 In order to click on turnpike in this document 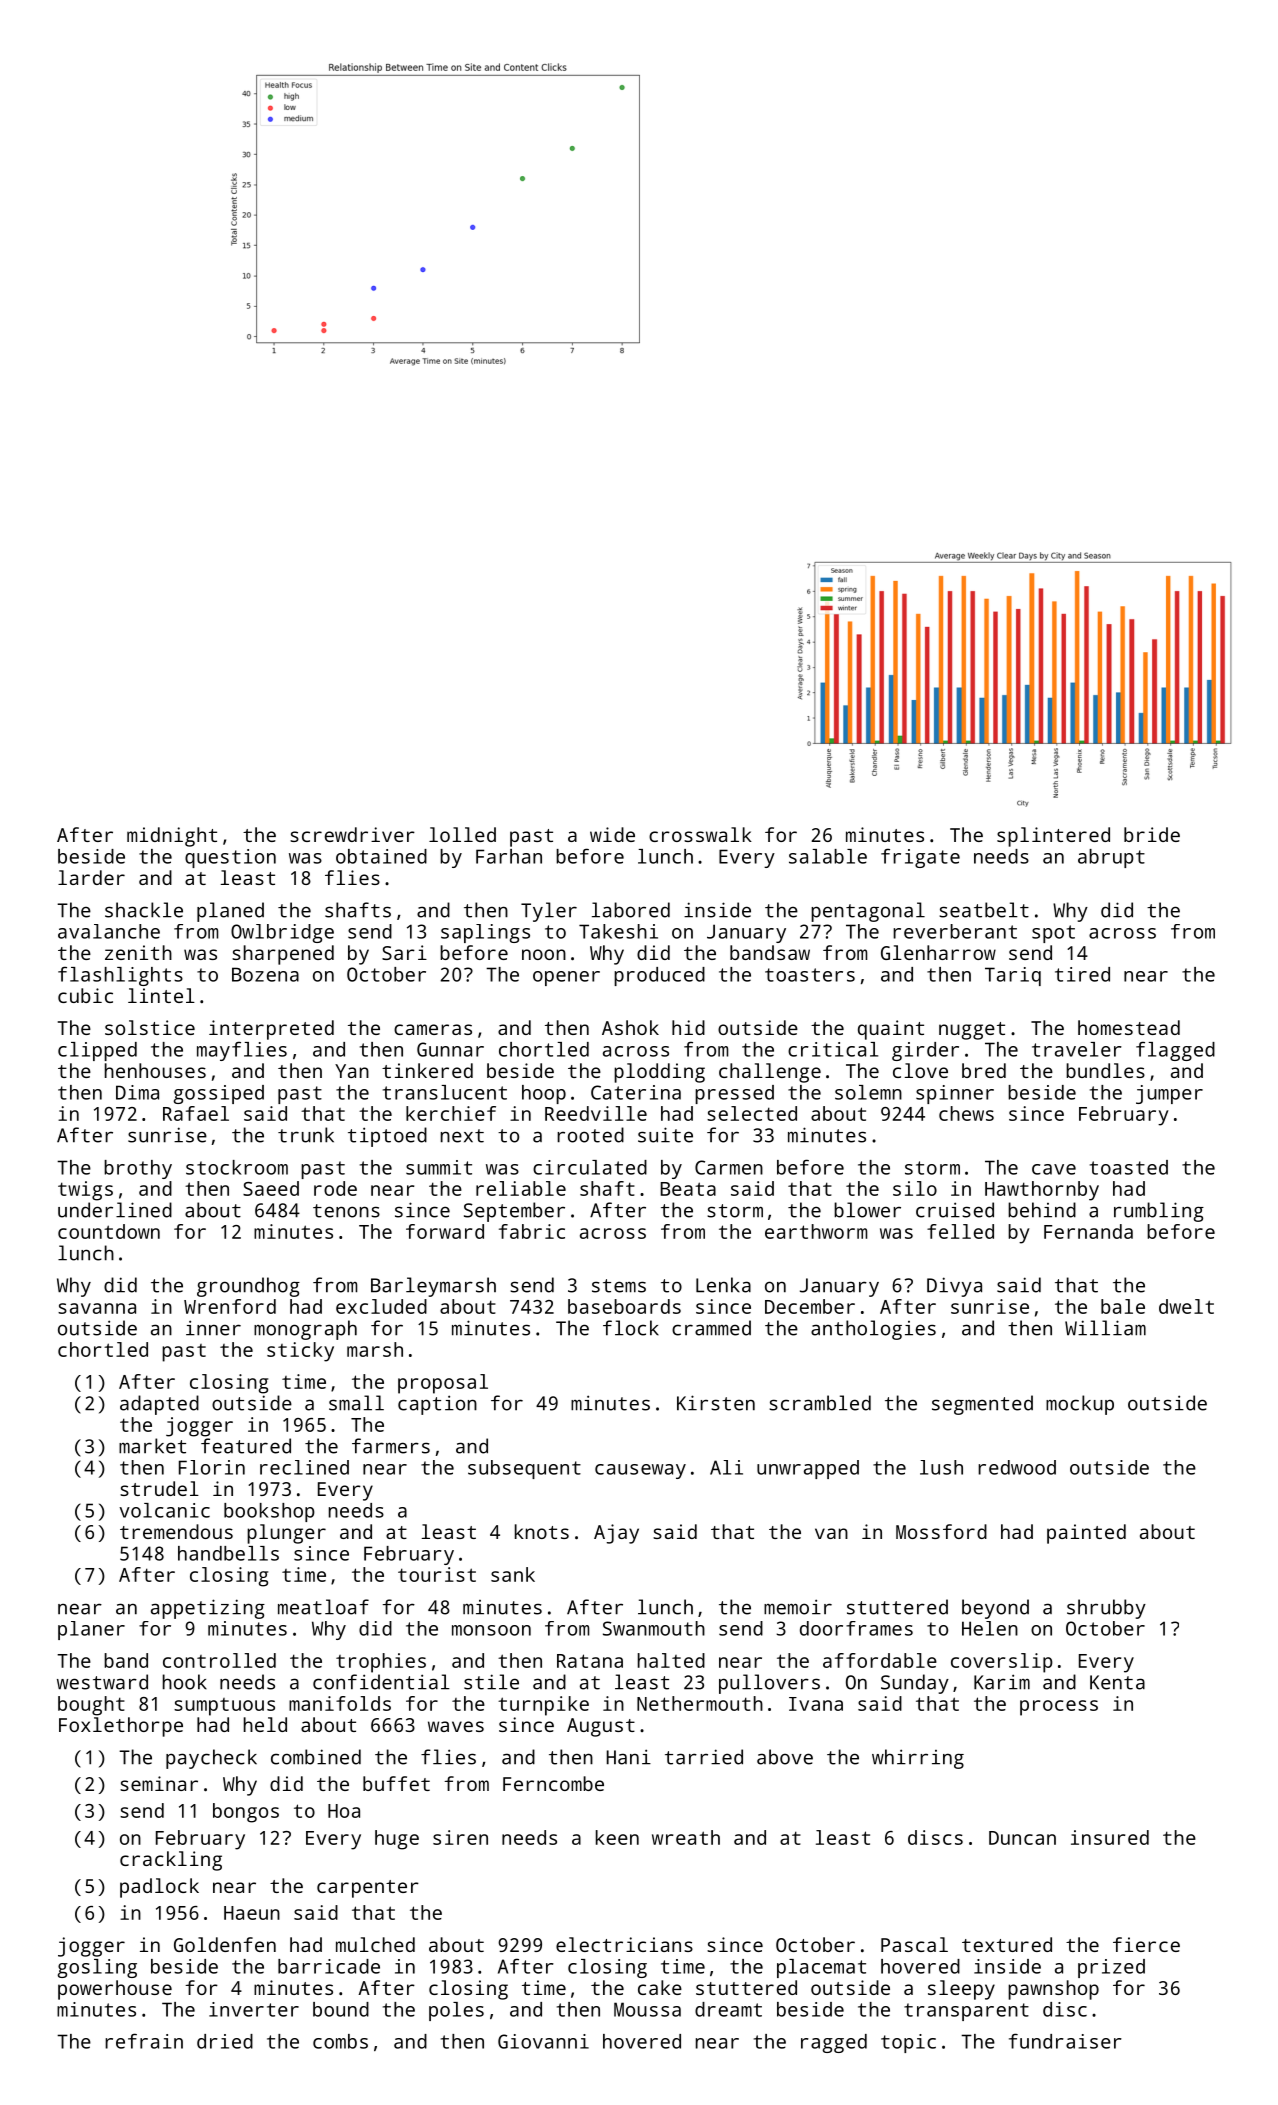, I will do `click(543, 1706)`.
